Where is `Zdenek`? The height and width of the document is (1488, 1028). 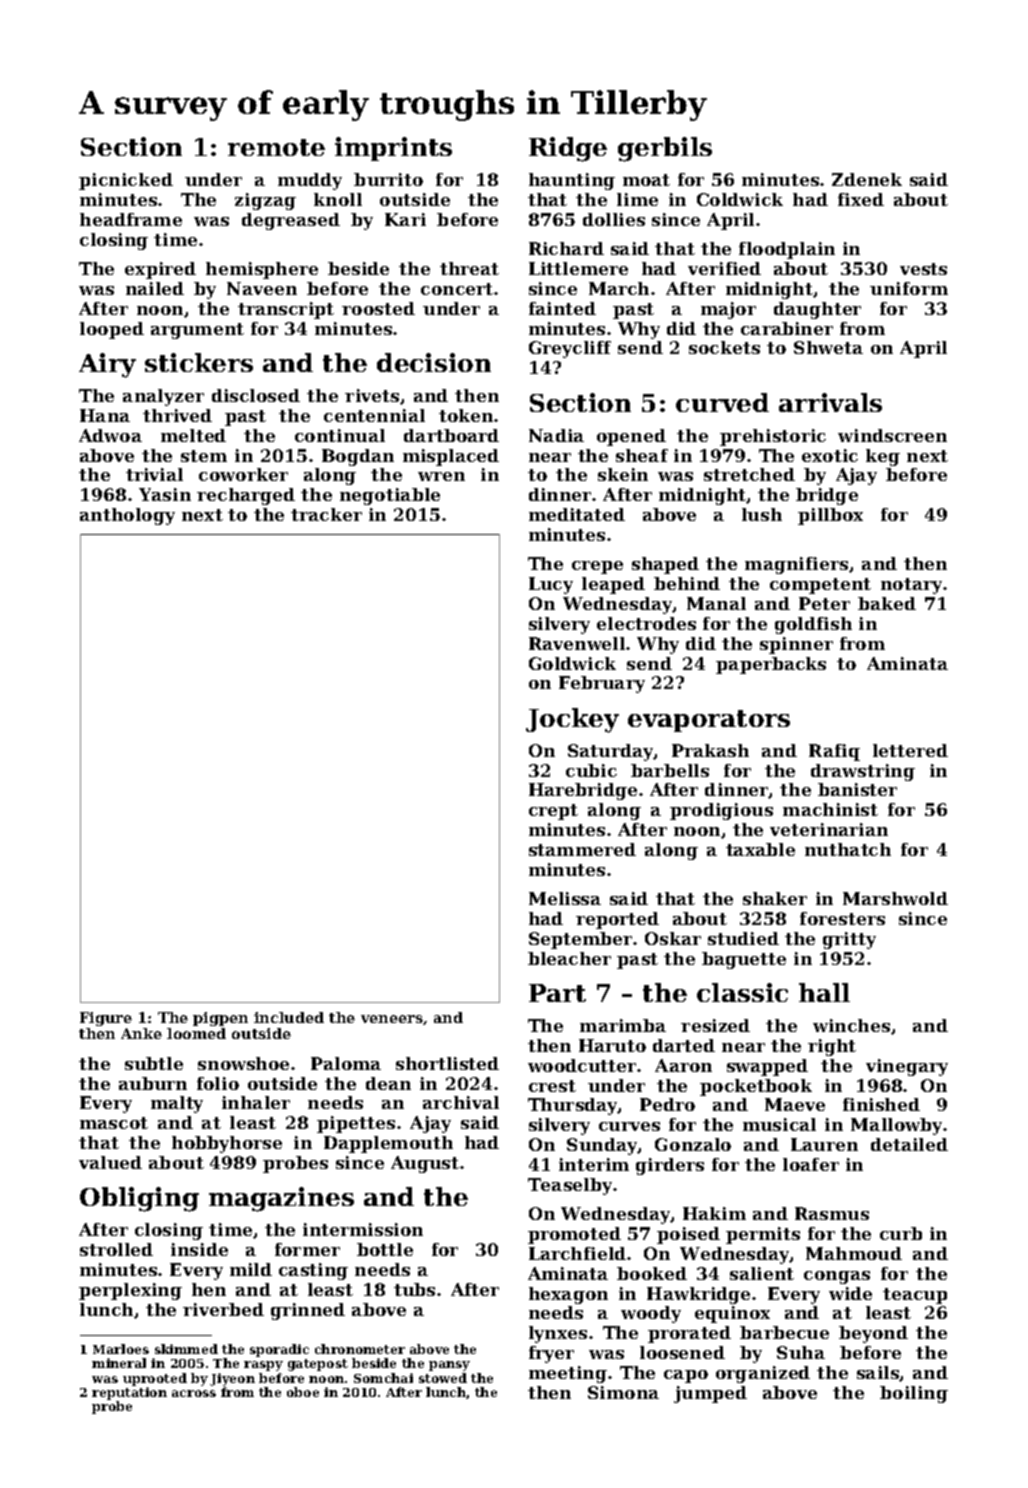
Zdenek is located at coordinates (867, 179).
